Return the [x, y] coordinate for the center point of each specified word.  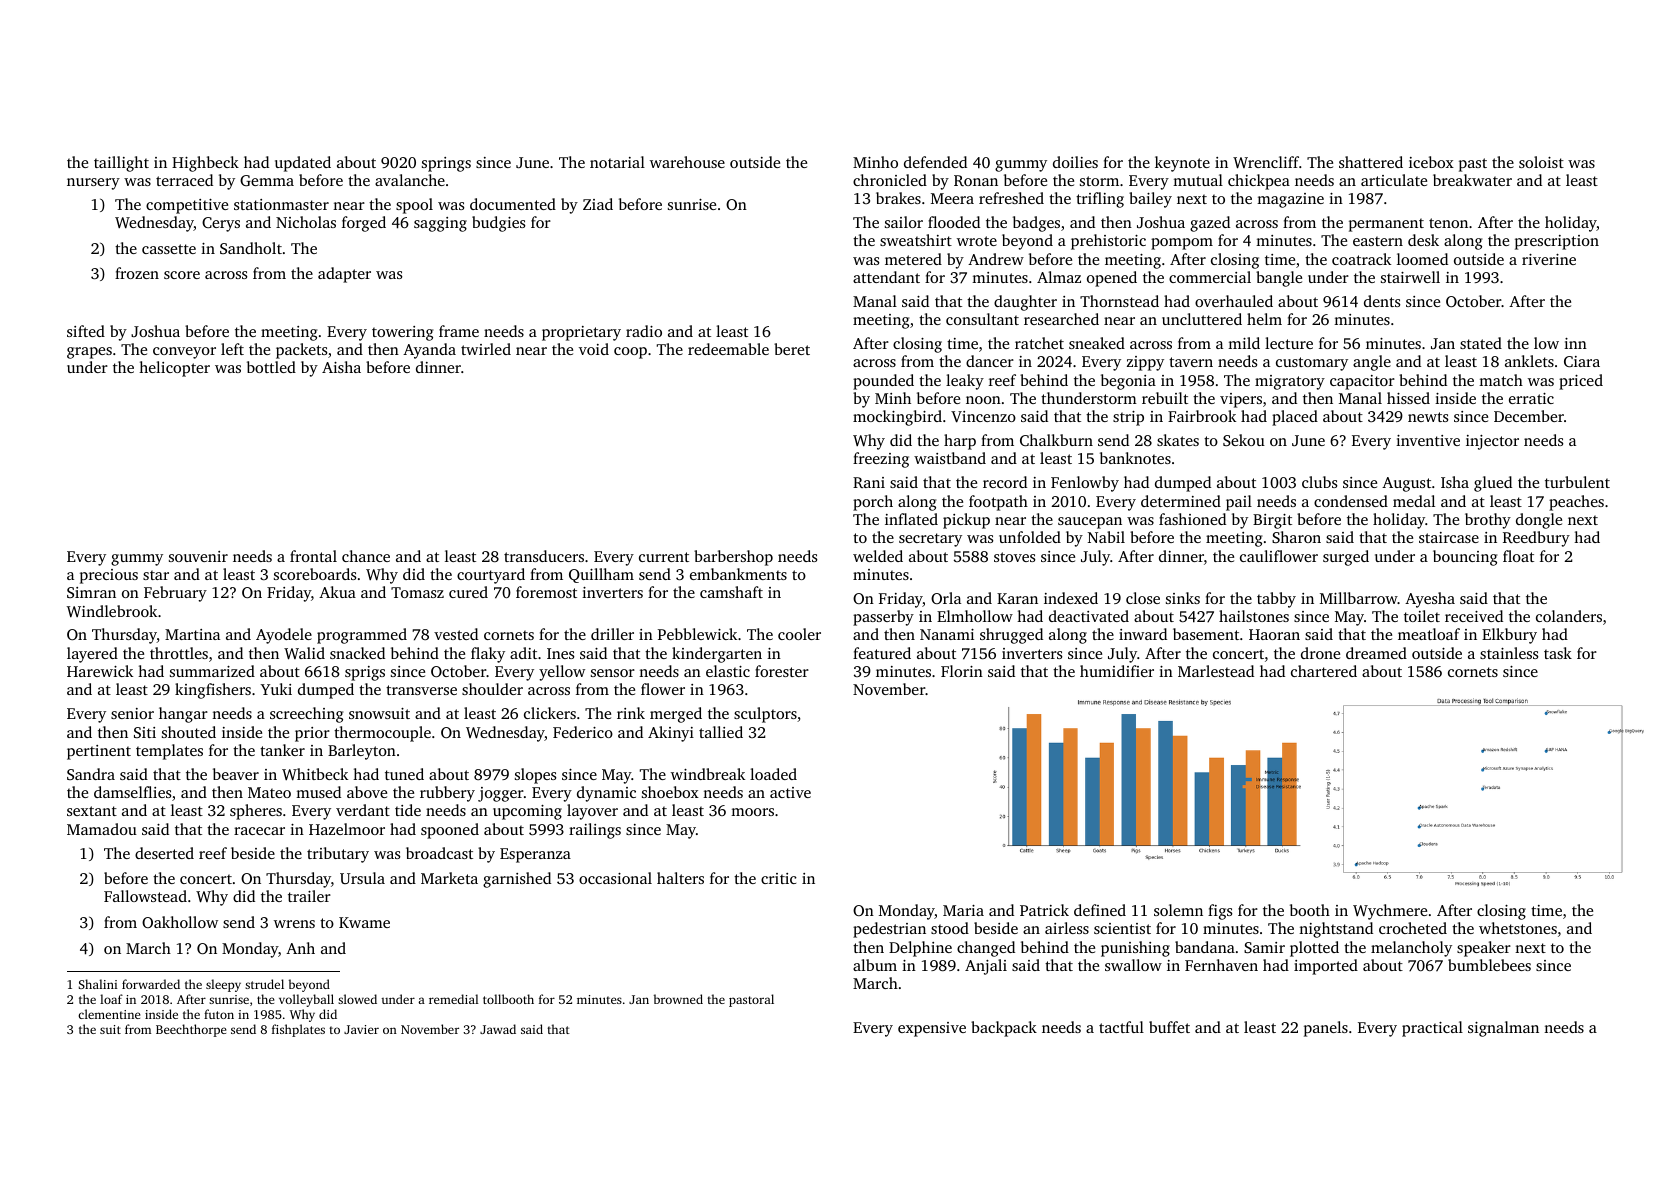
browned [678, 999]
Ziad [598, 204]
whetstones [1518, 928]
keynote [1182, 164]
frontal [313, 556]
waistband [950, 458]
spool [414, 206]
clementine [109, 1014]
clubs [1319, 482]
